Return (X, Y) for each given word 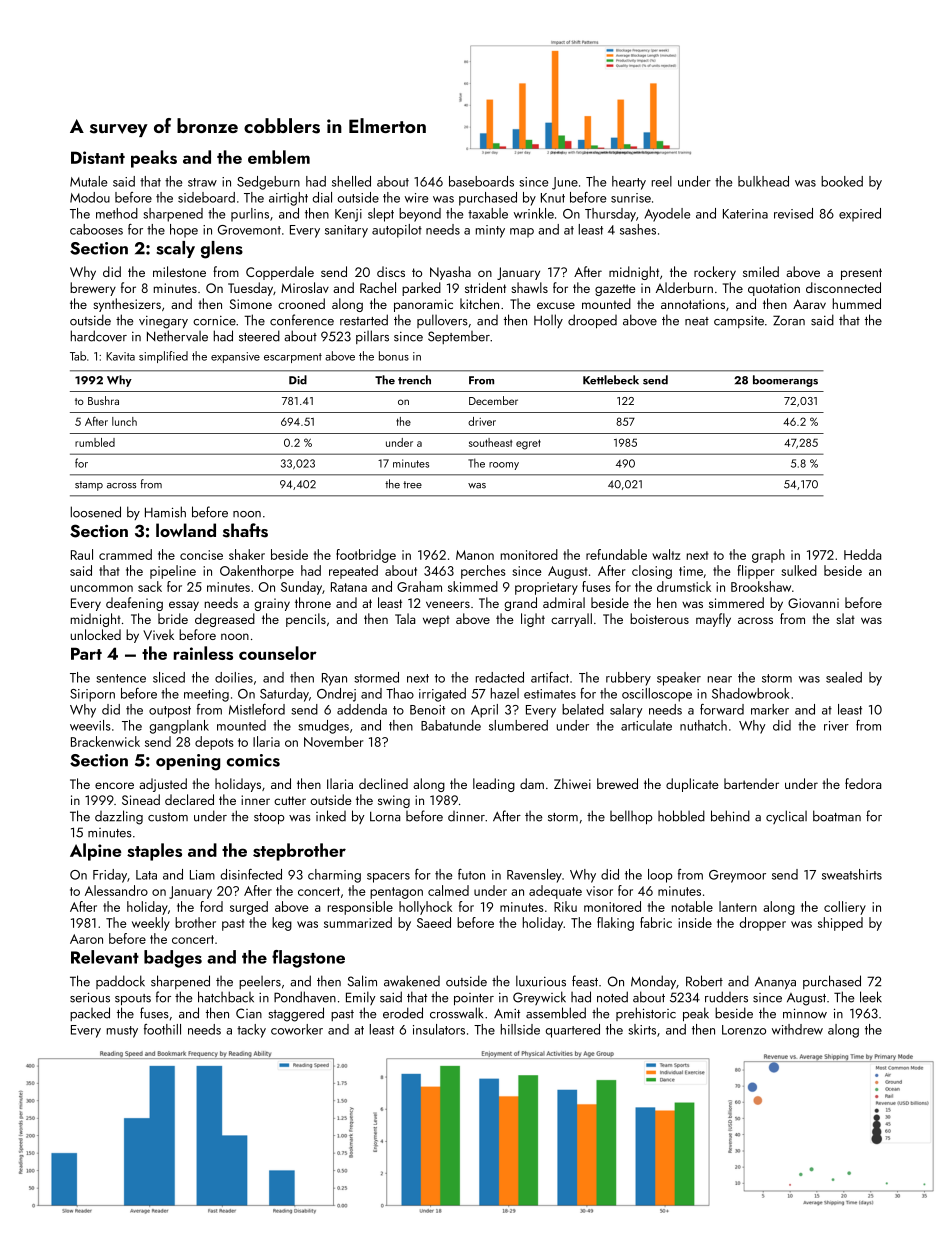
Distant (98, 157)
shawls (529, 287)
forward (722, 709)
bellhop (631, 817)
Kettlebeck (611, 380)
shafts (245, 530)
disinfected (251, 874)
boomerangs (785, 381)
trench (414, 380)
